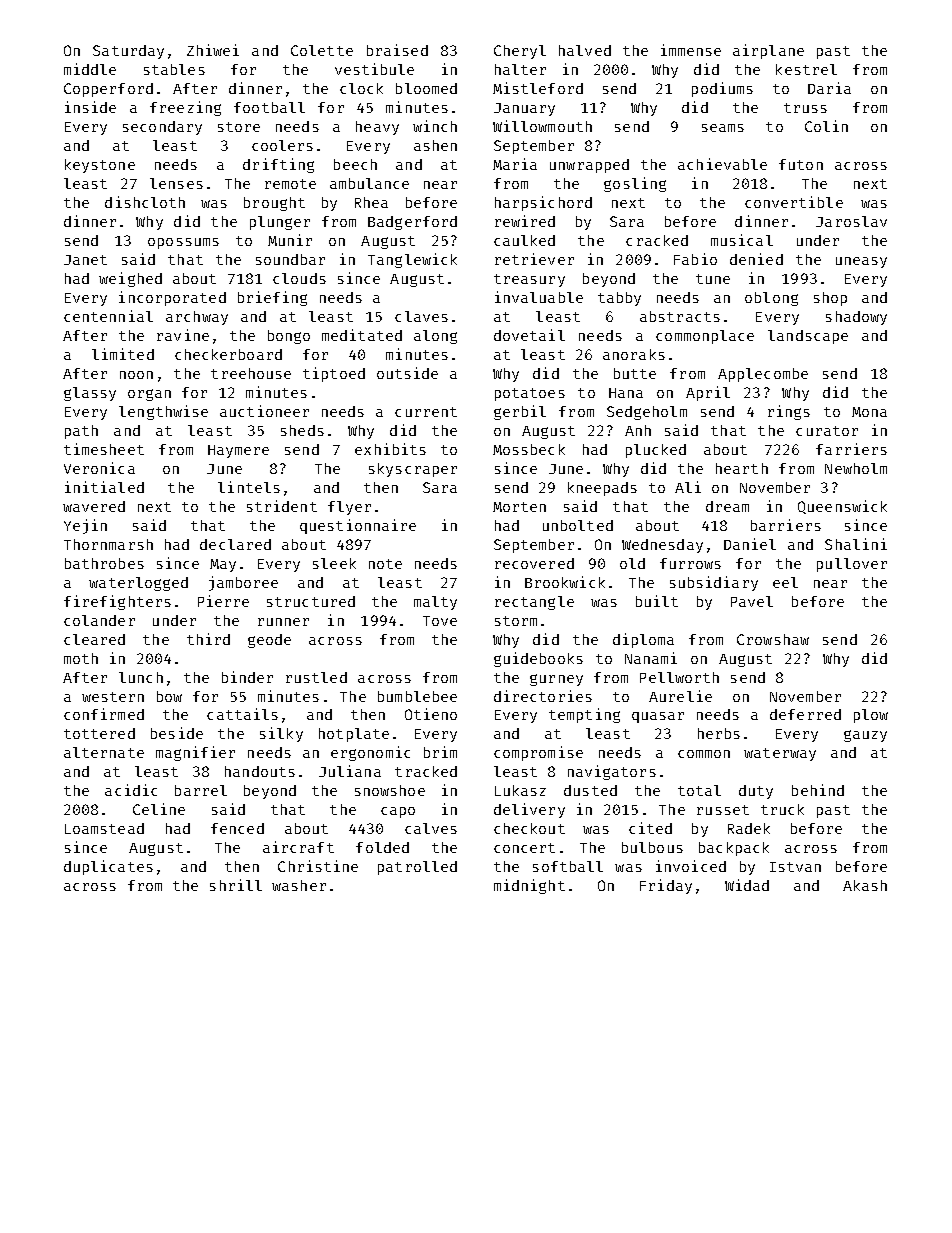 The image size is (952, 1233). What do you see at coordinates (869, 412) in the document?
I see `Mona` at bounding box center [869, 412].
